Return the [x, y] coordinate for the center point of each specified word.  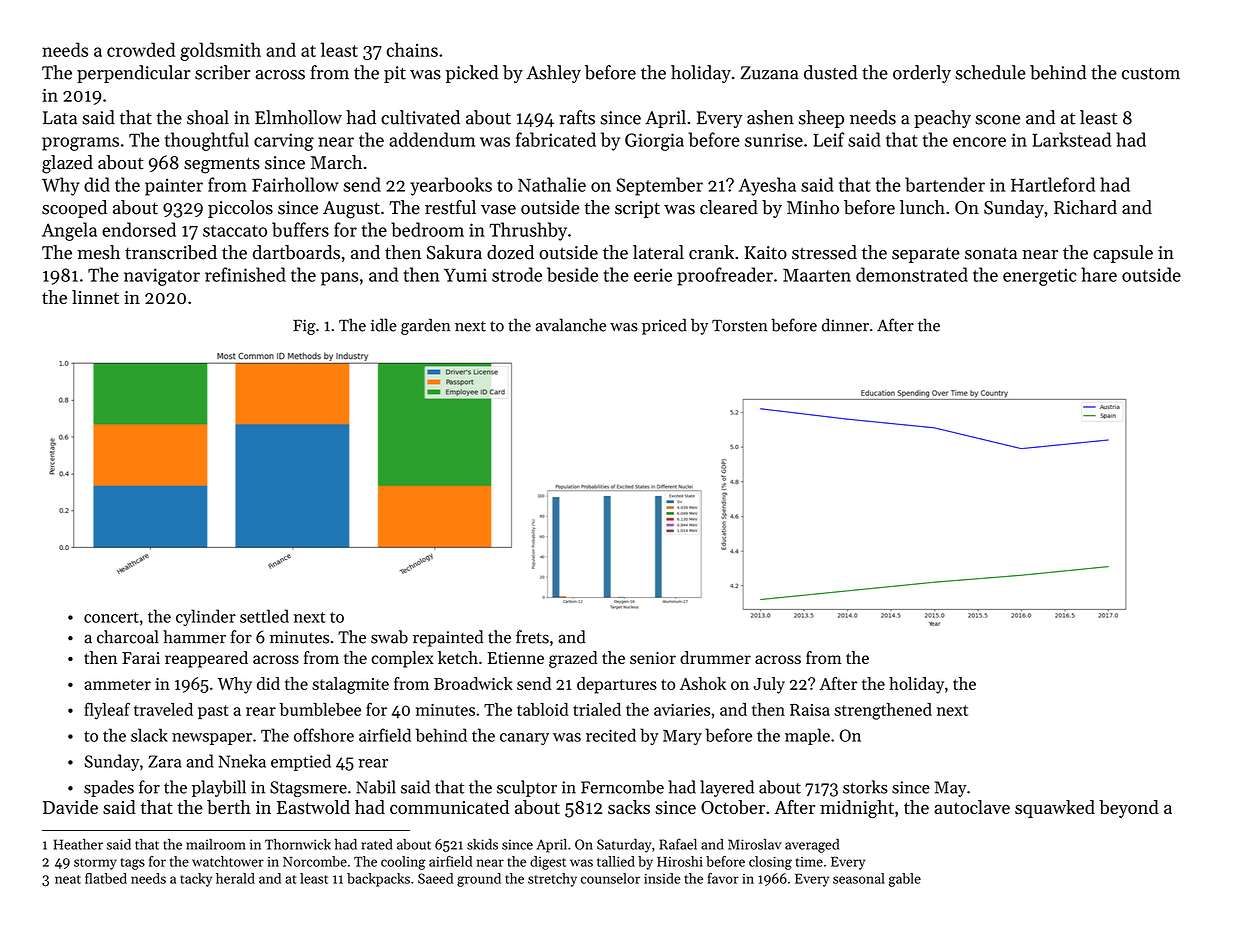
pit [395, 74]
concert [111, 617]
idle [384, 325]
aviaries [682, 710]
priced [664, 326]
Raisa [810, 710]
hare [1099, 274]
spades [109, 788]
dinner [845, 325]
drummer [715, 657]
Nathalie [552, 184]
